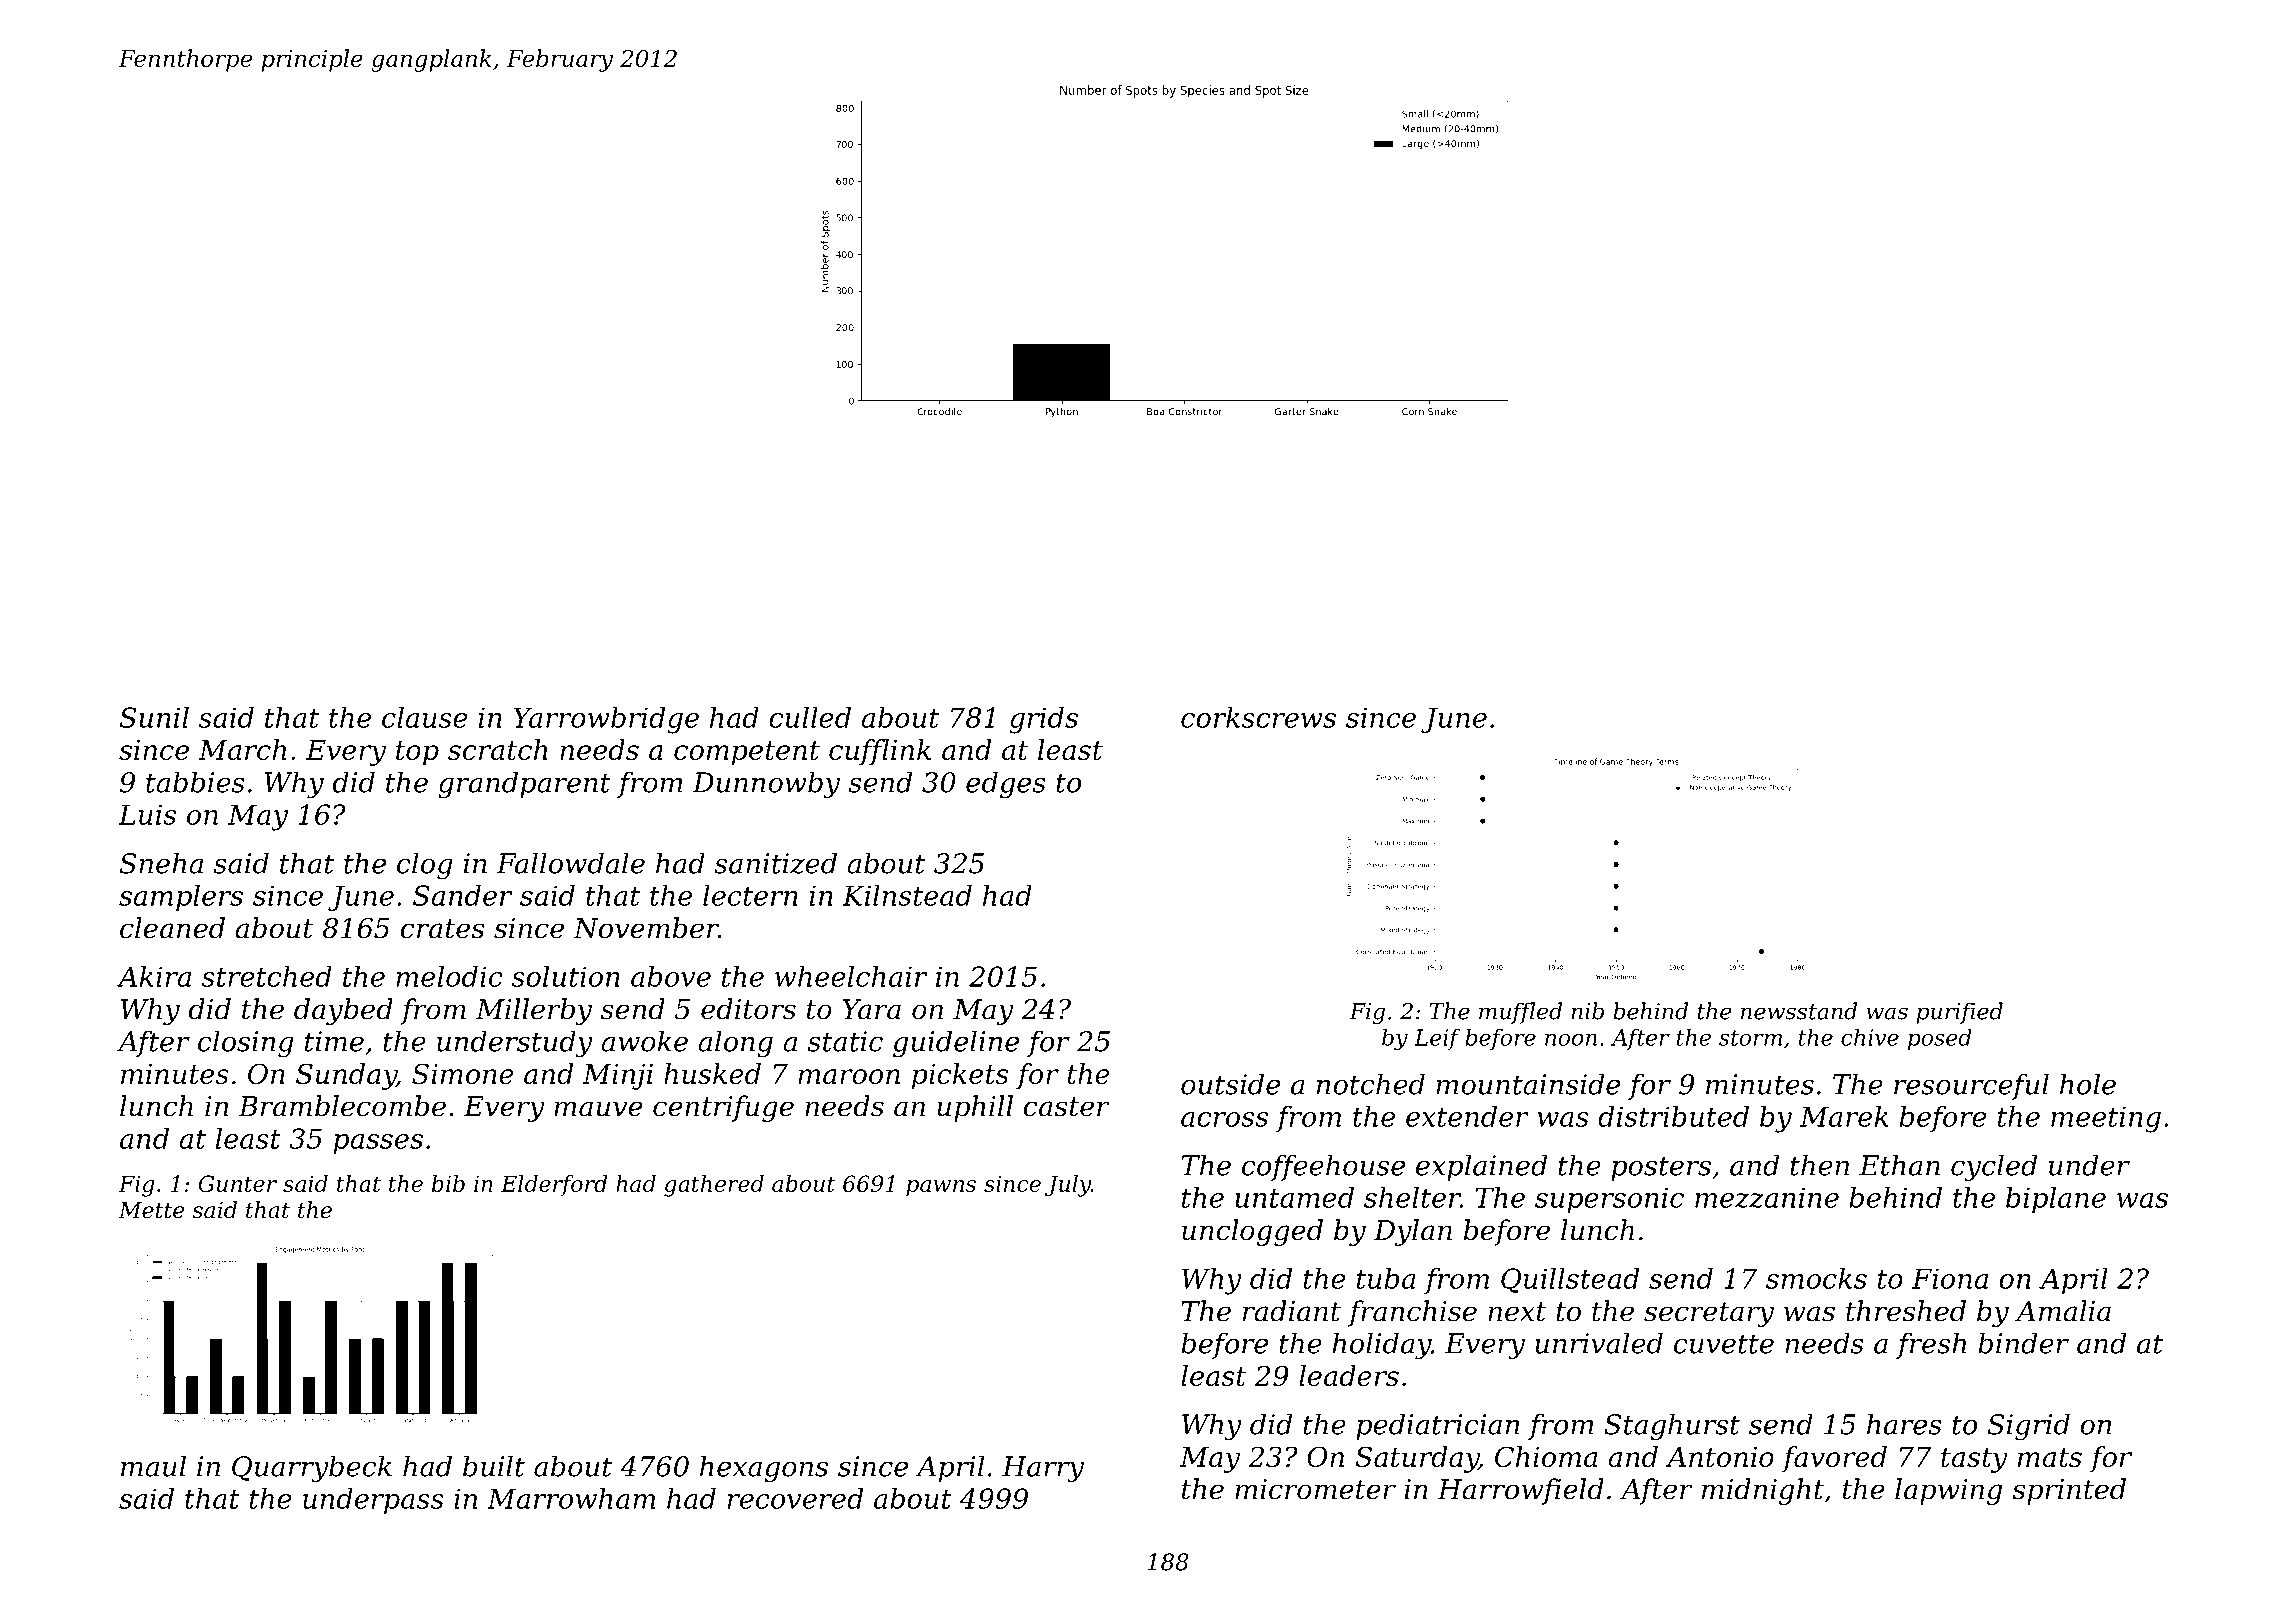  Describe the element at coordinates (1971, 1086) in the screenshot. I see `resourceful` at that location.
